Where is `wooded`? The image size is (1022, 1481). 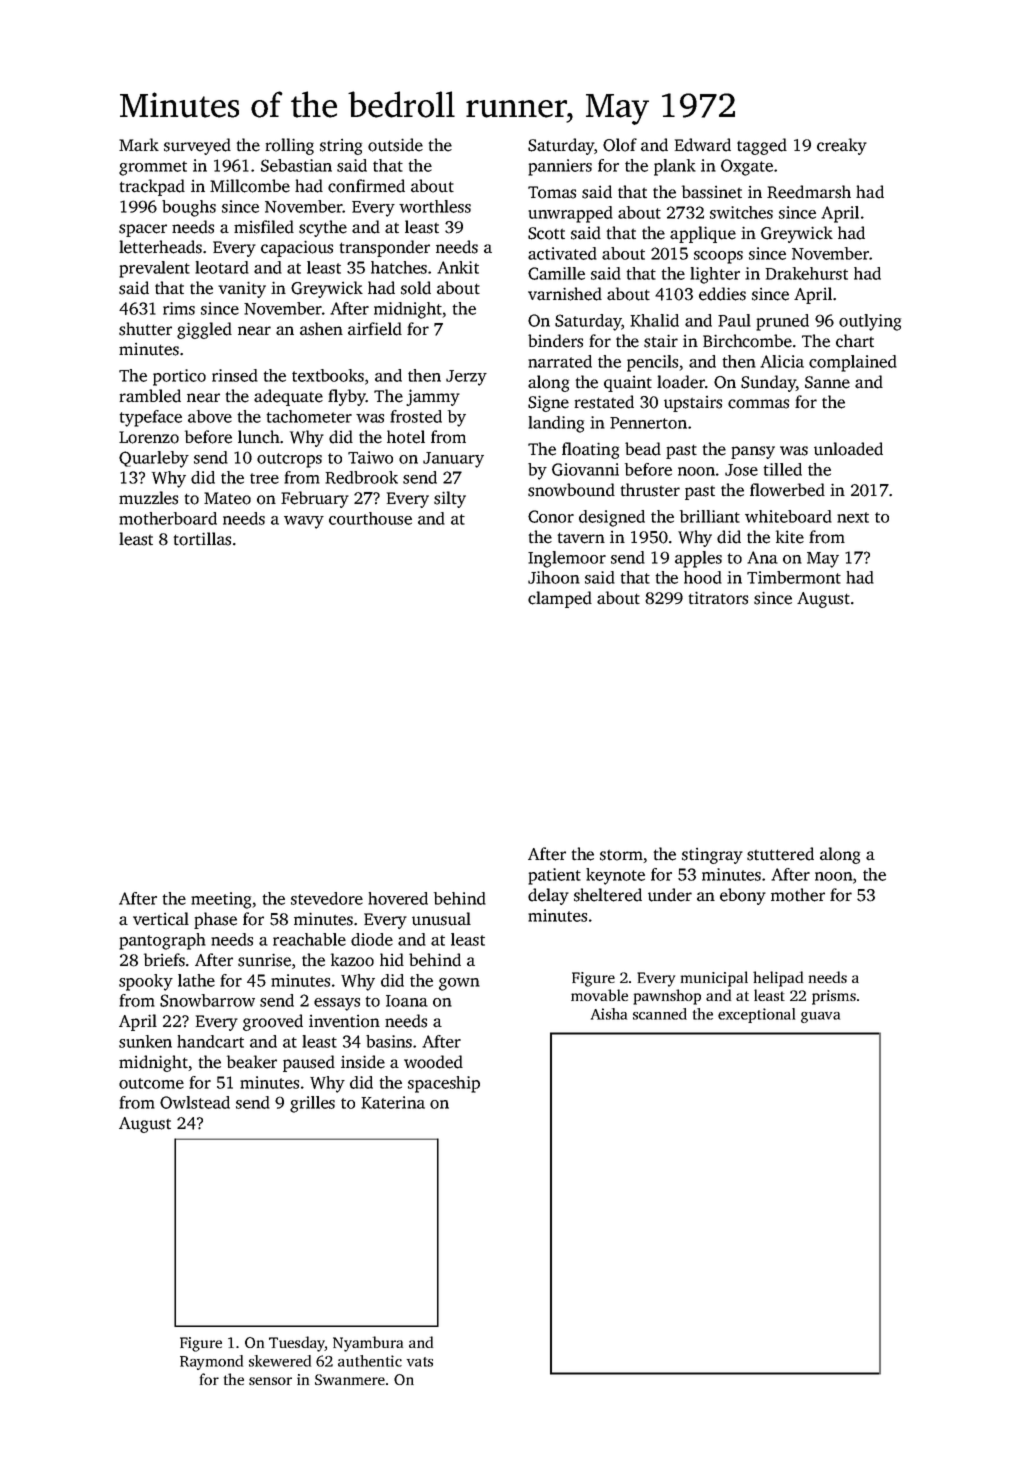
wooded is located at coordinates (433, 1062).
